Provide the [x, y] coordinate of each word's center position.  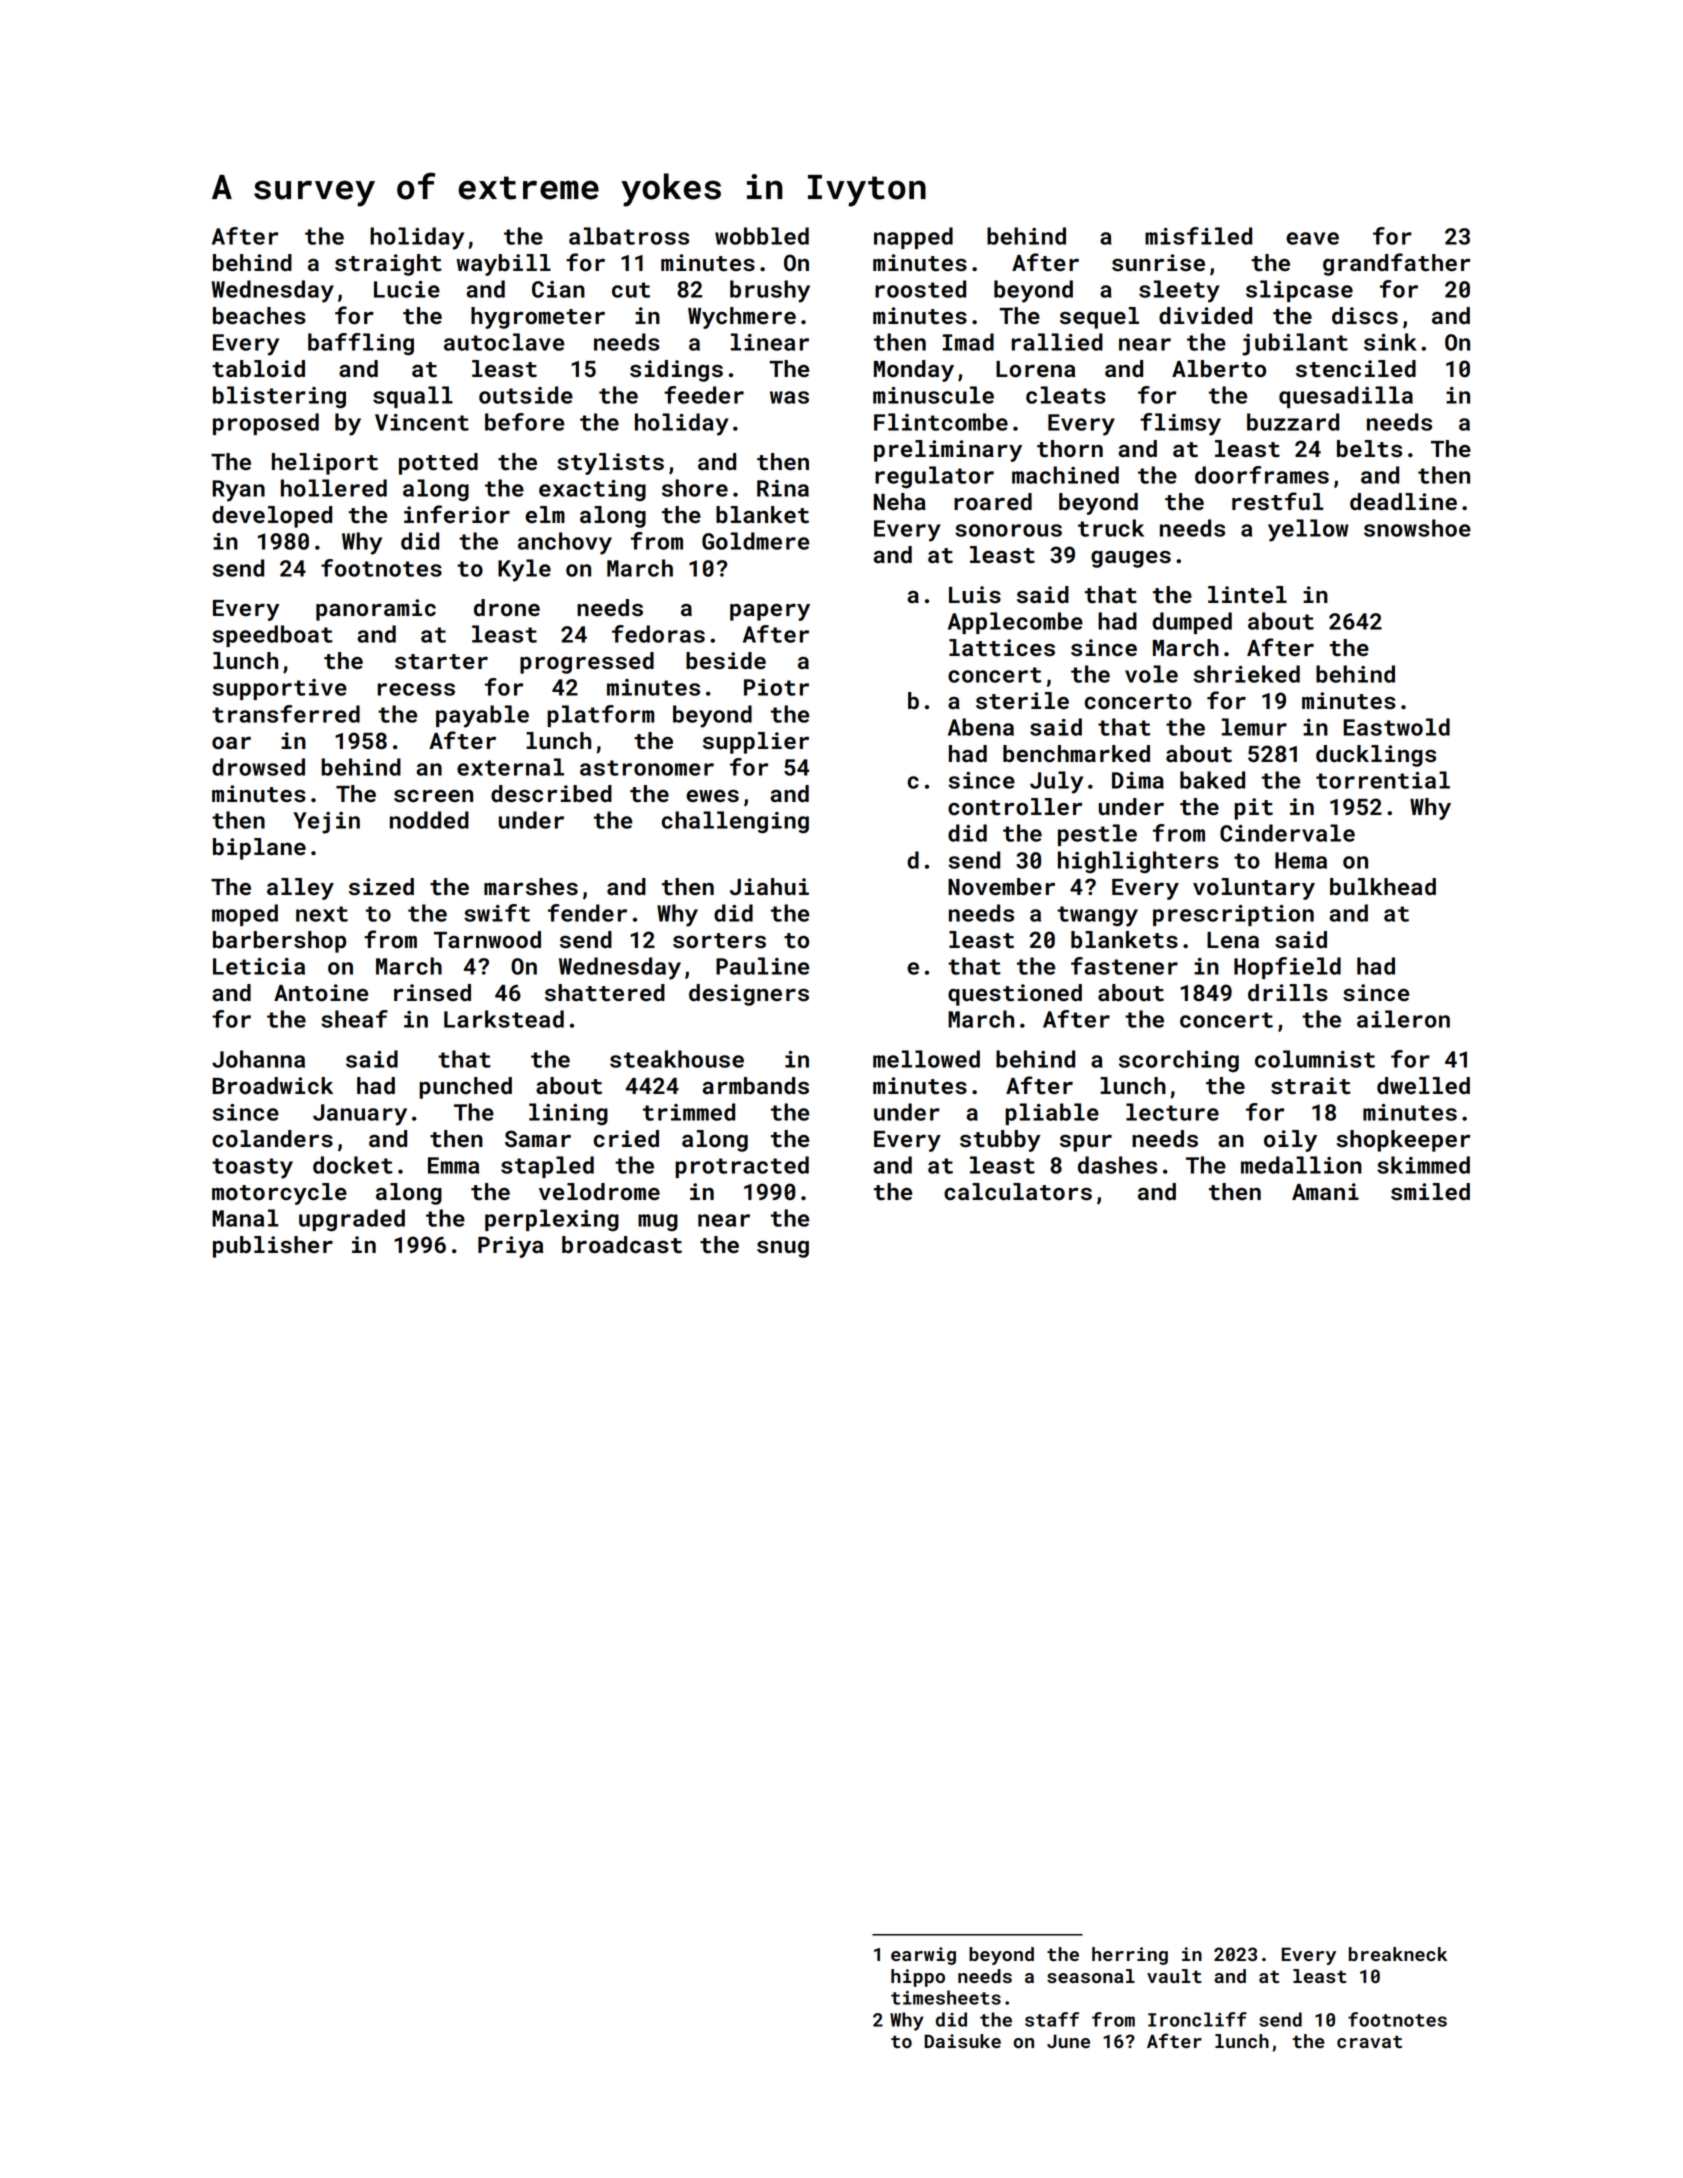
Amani [1325, 1192]
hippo [918, 1978]
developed [272, 517]
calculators [1018, 1192]
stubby [1000, 1141]
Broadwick [272, 1086]
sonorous [1008, 530]
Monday [914, 371]
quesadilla [1346, 397]
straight [388, 265]
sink [1390, 342]
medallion [1301, 1165]
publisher [273, 1247]
